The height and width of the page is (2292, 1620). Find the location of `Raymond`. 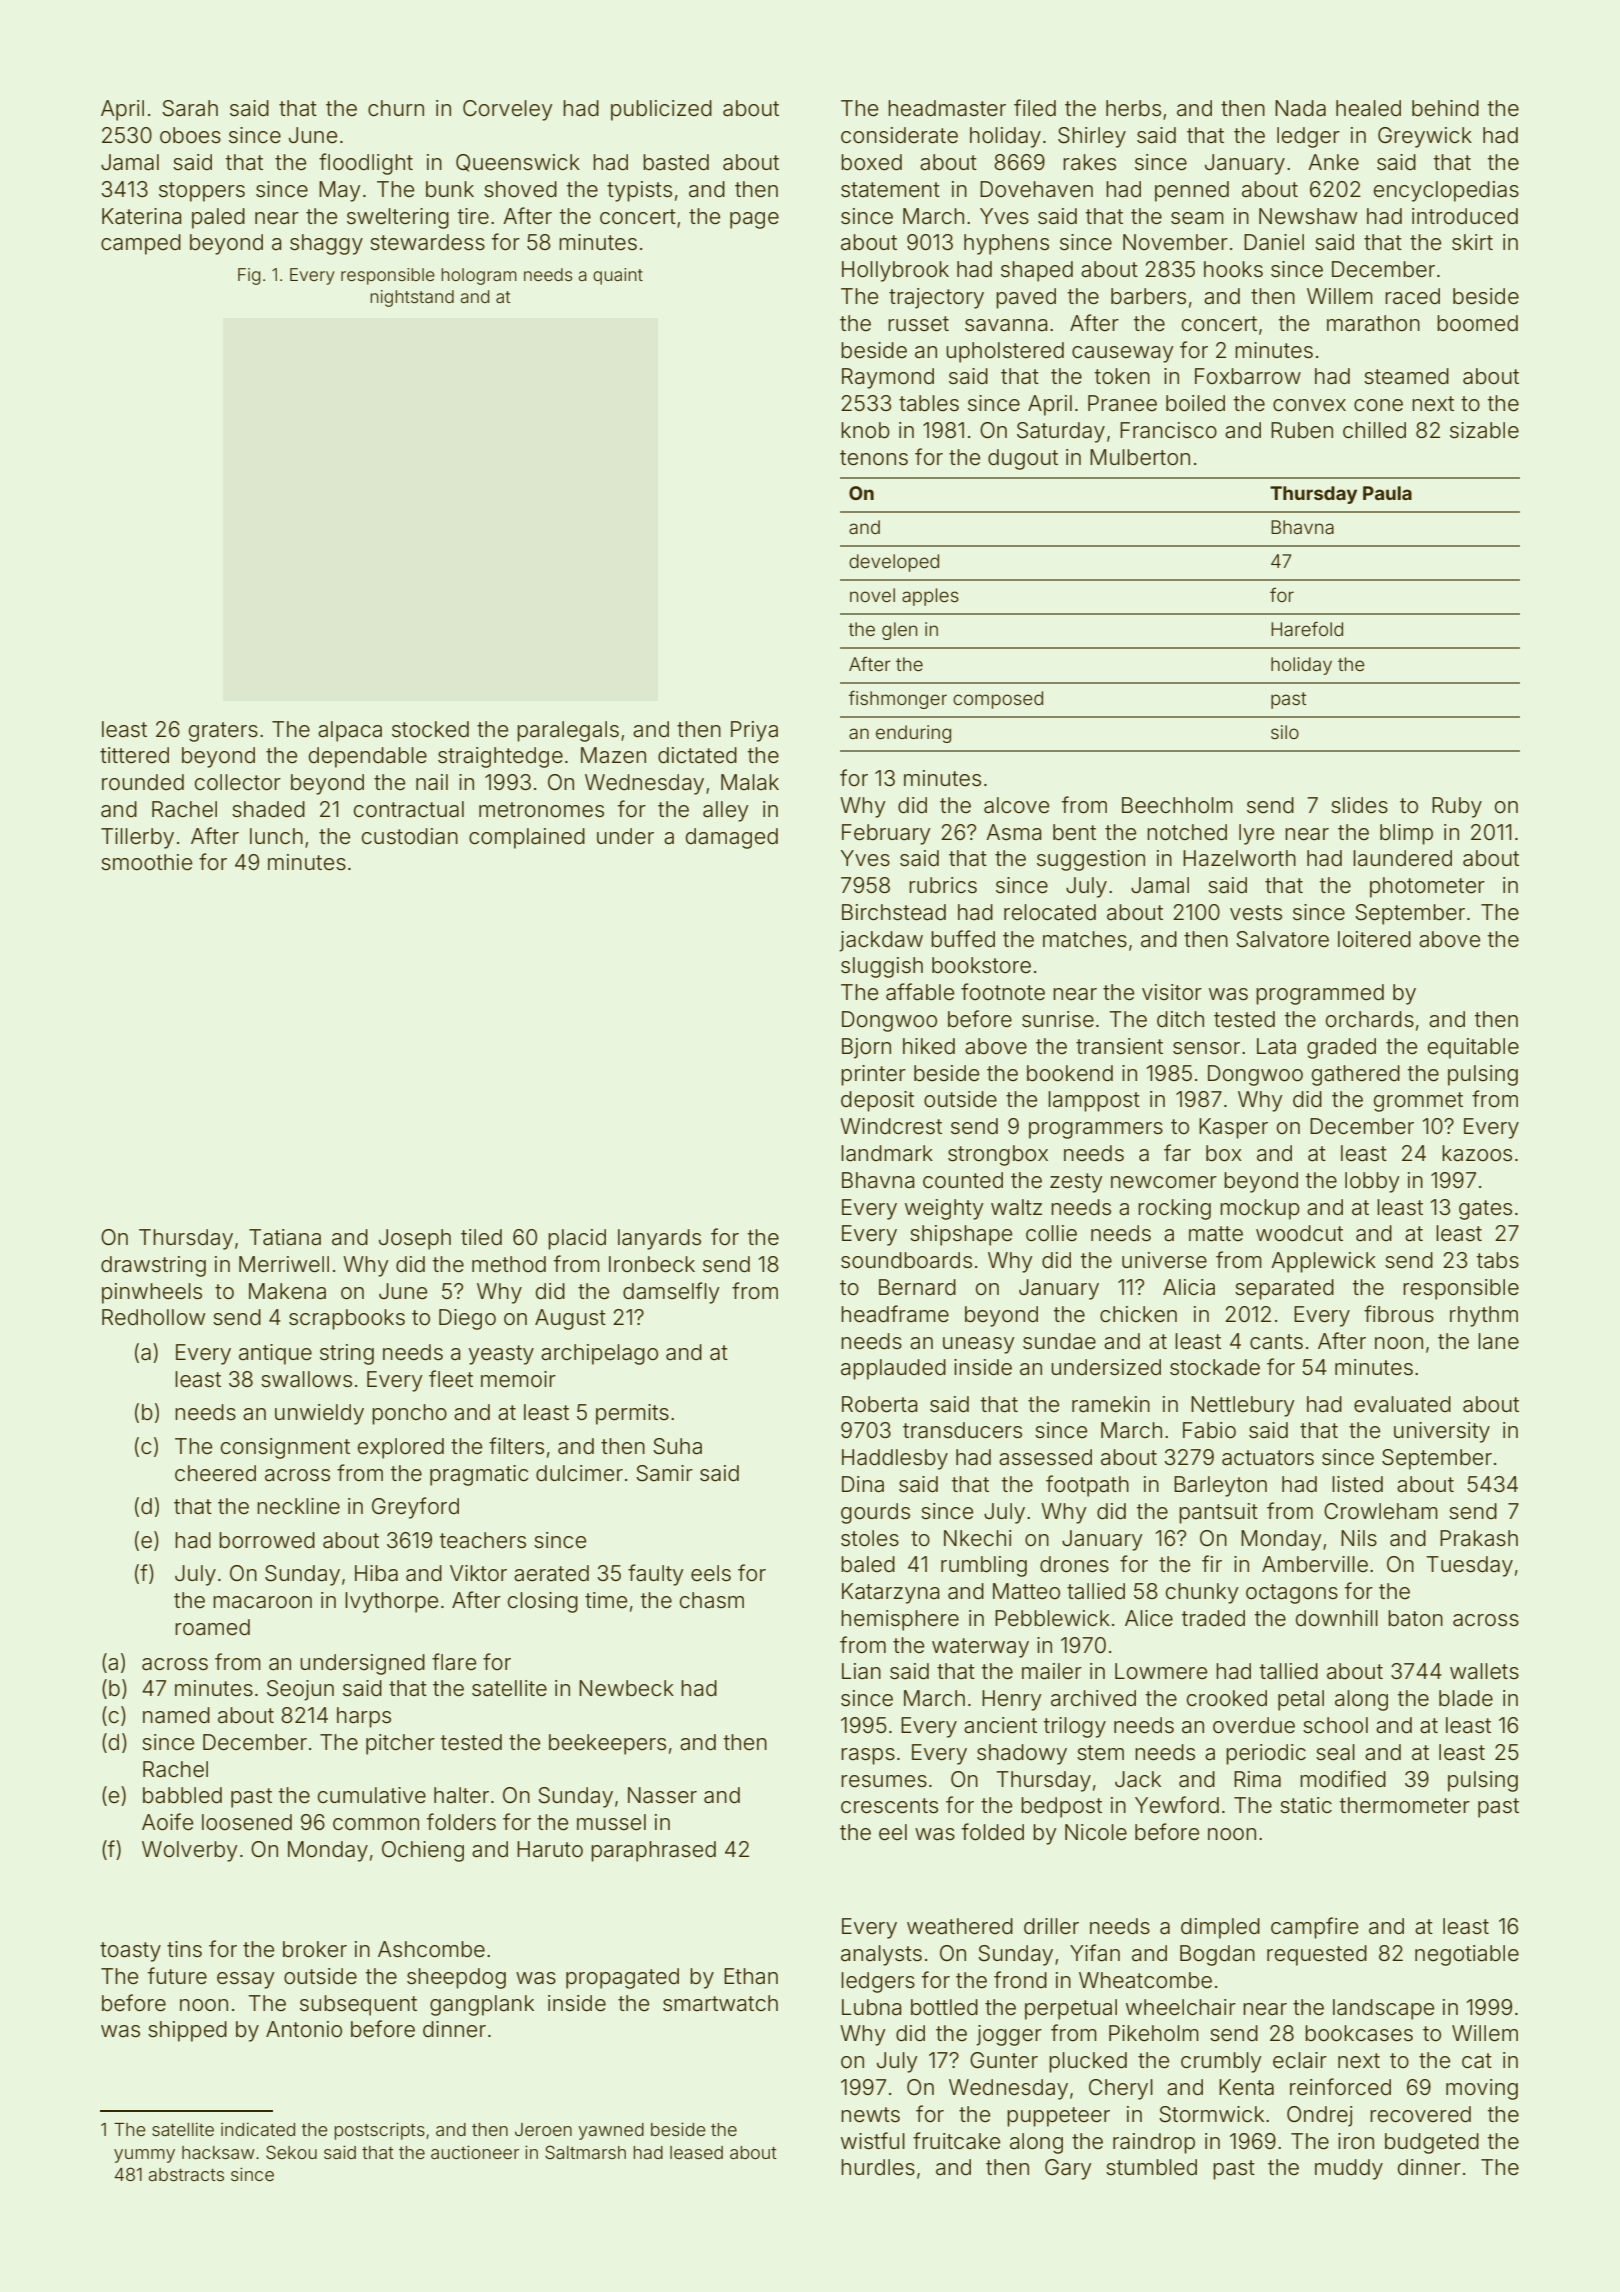

Raymond is located at coordinates (888, 378).
